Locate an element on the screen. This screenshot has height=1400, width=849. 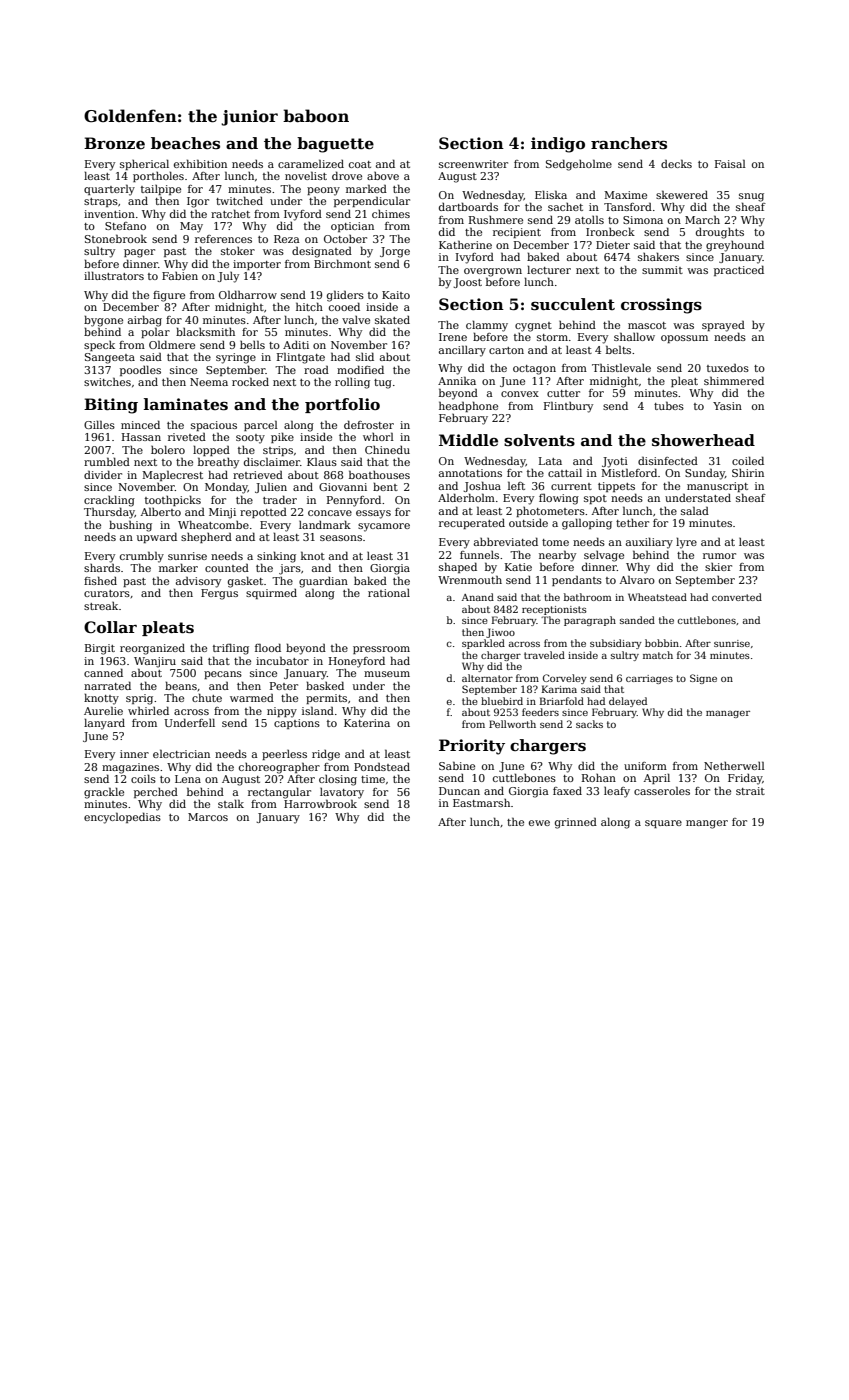
ranchers is located at coordinates (629, 143).
